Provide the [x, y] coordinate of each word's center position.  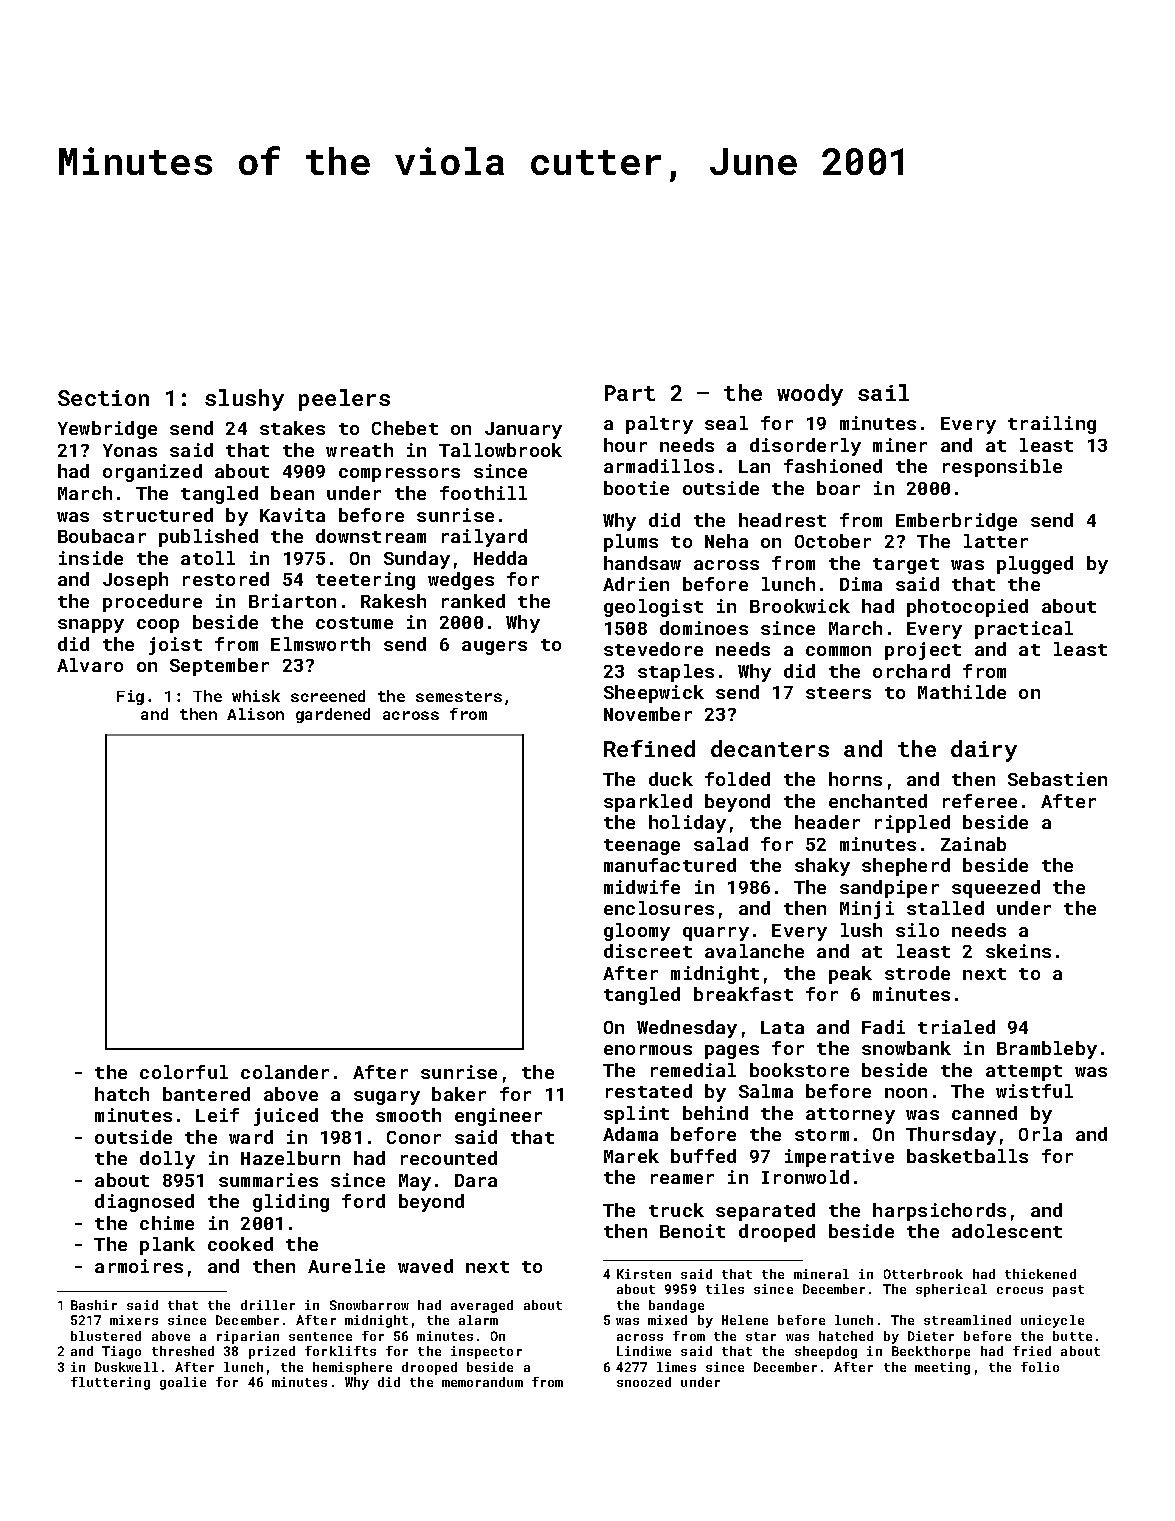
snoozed [644, 1382]
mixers [134, 1320]
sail [883, 392]
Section [103, 398]
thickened [1040, 1274]
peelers [344, 400]
